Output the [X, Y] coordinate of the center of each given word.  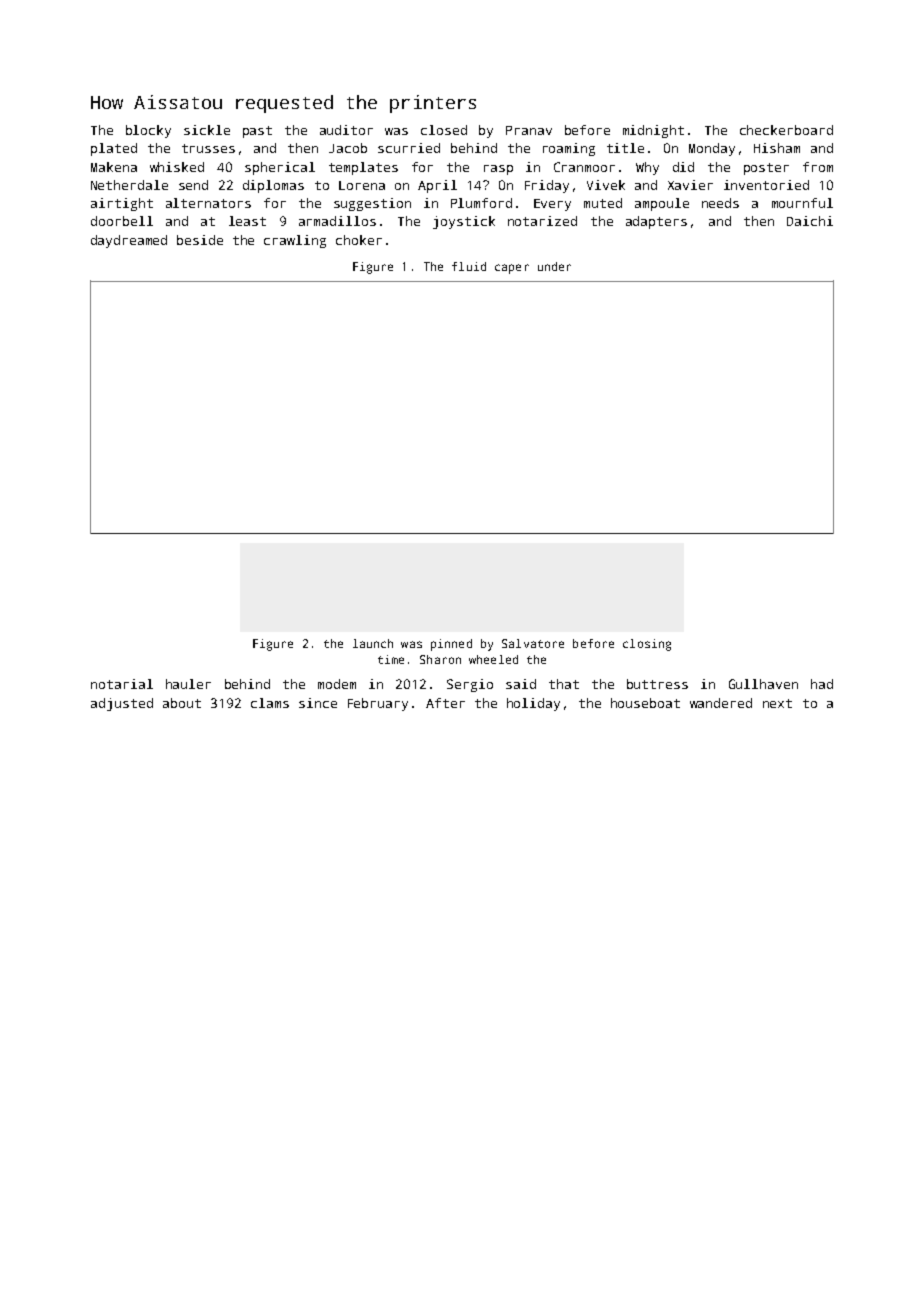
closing [647, 645]
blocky [148, 131]
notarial [122, 684]
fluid [469, 266]
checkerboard [786, 130]
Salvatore [533, 643]
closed [444, 130]
